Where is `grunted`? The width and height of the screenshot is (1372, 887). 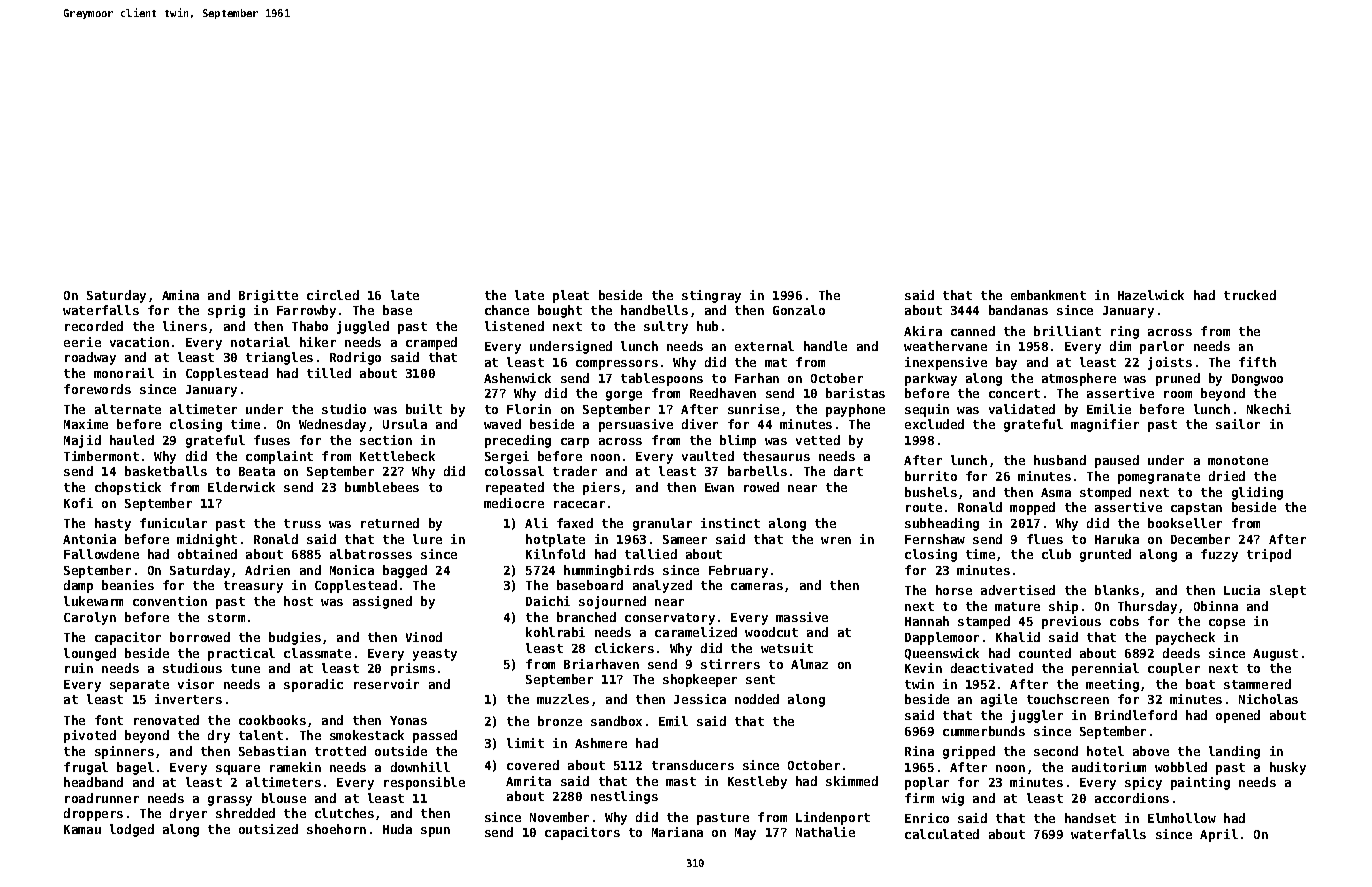 grunted is located at coordinates (1105, 555).
